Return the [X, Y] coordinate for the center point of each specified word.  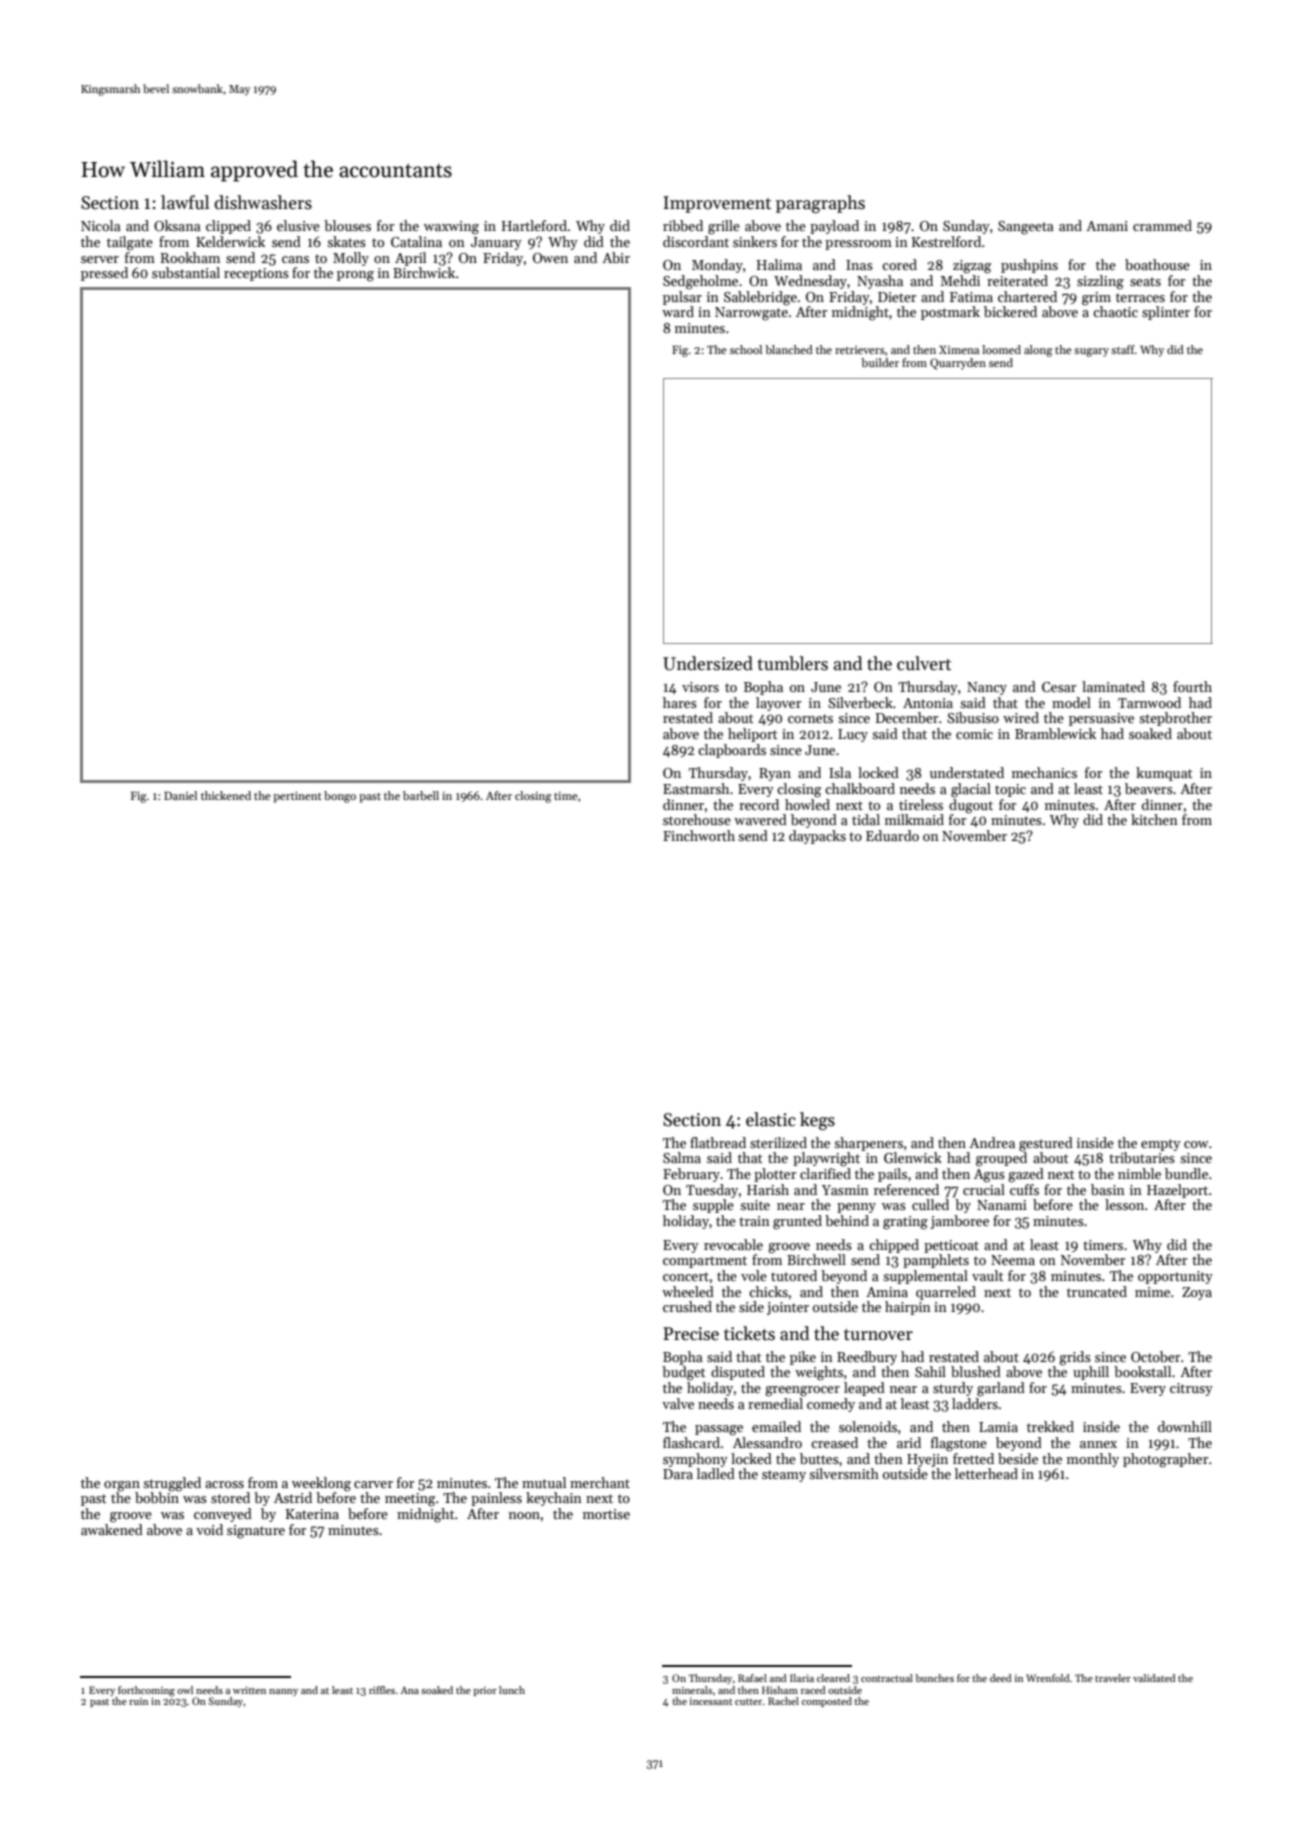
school [746, 349]
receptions [256, 274]
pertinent [297, 797]
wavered [760, 819]
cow [1196, 1144]
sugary [1091, 352]
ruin [138, 1701]
